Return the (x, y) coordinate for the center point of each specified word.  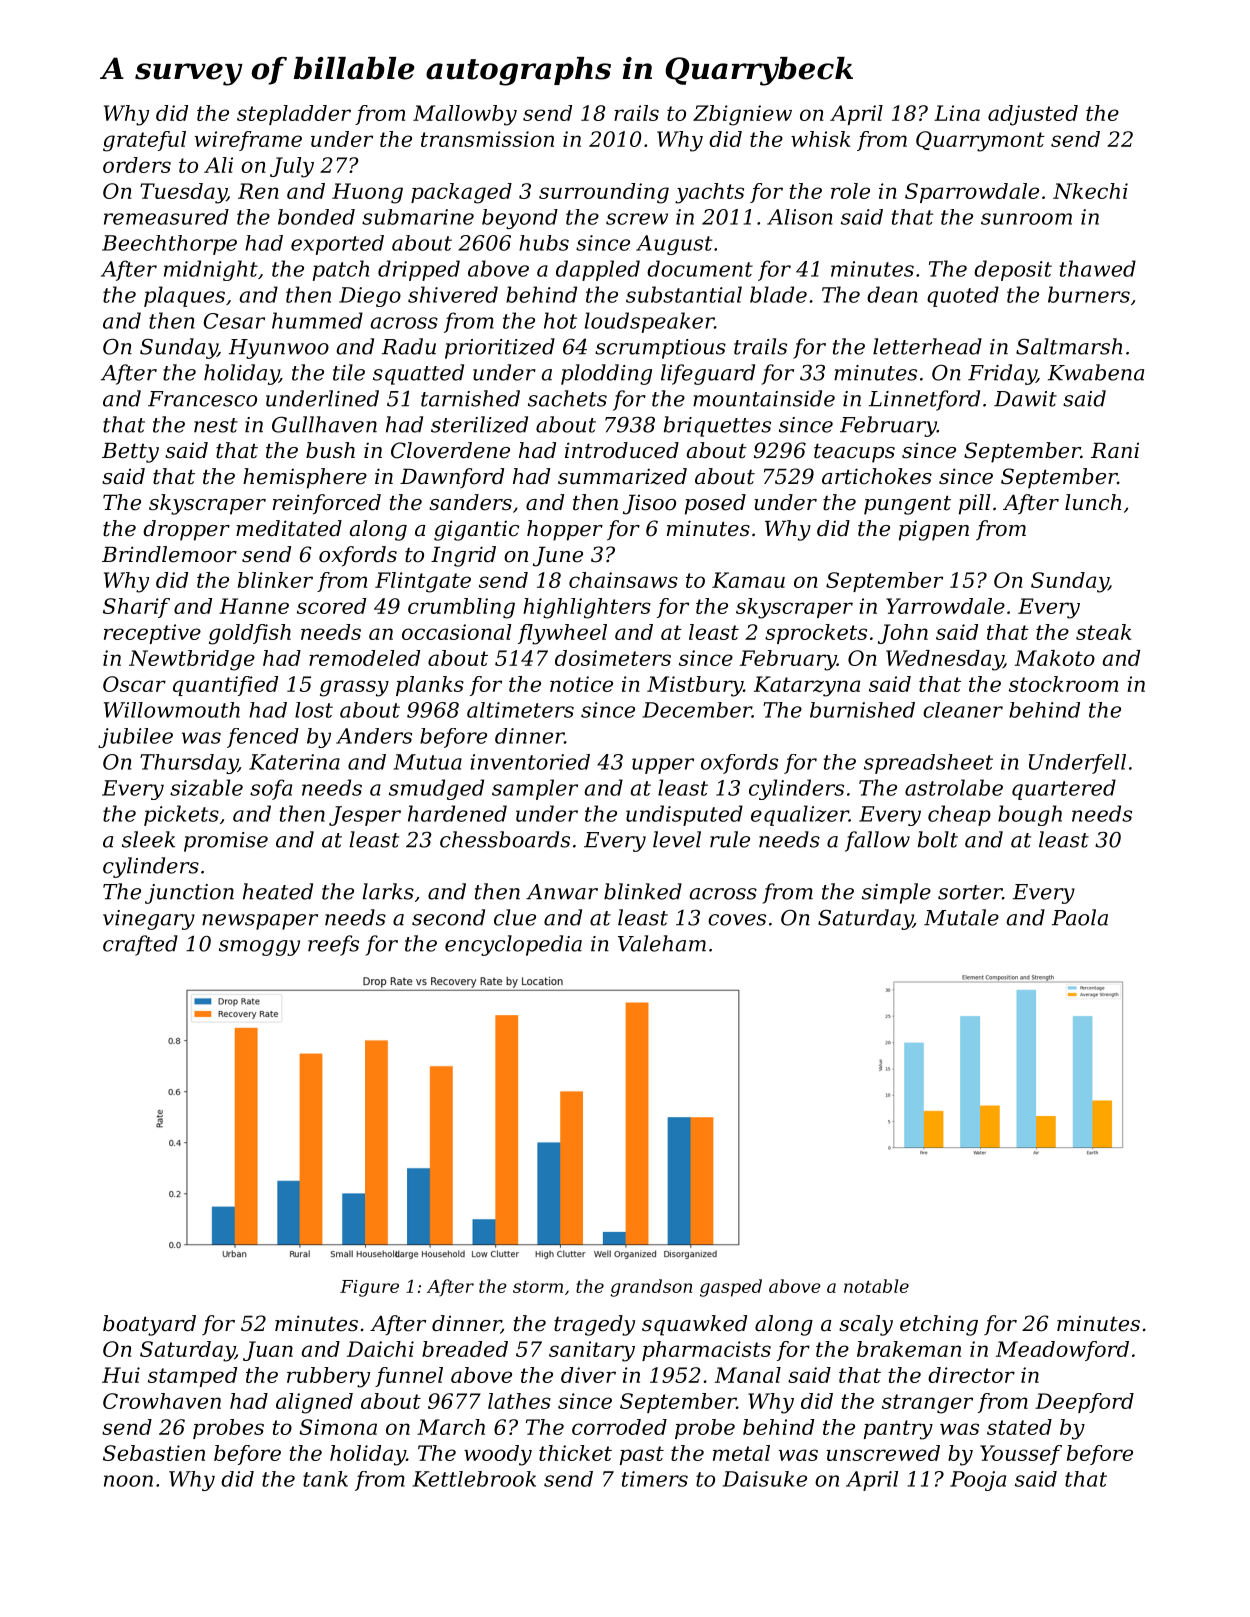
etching (939, 1325)
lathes (519, 1401)
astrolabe (954, 787)
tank (325, 1479)
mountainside (764, 398)
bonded (316, 217)
